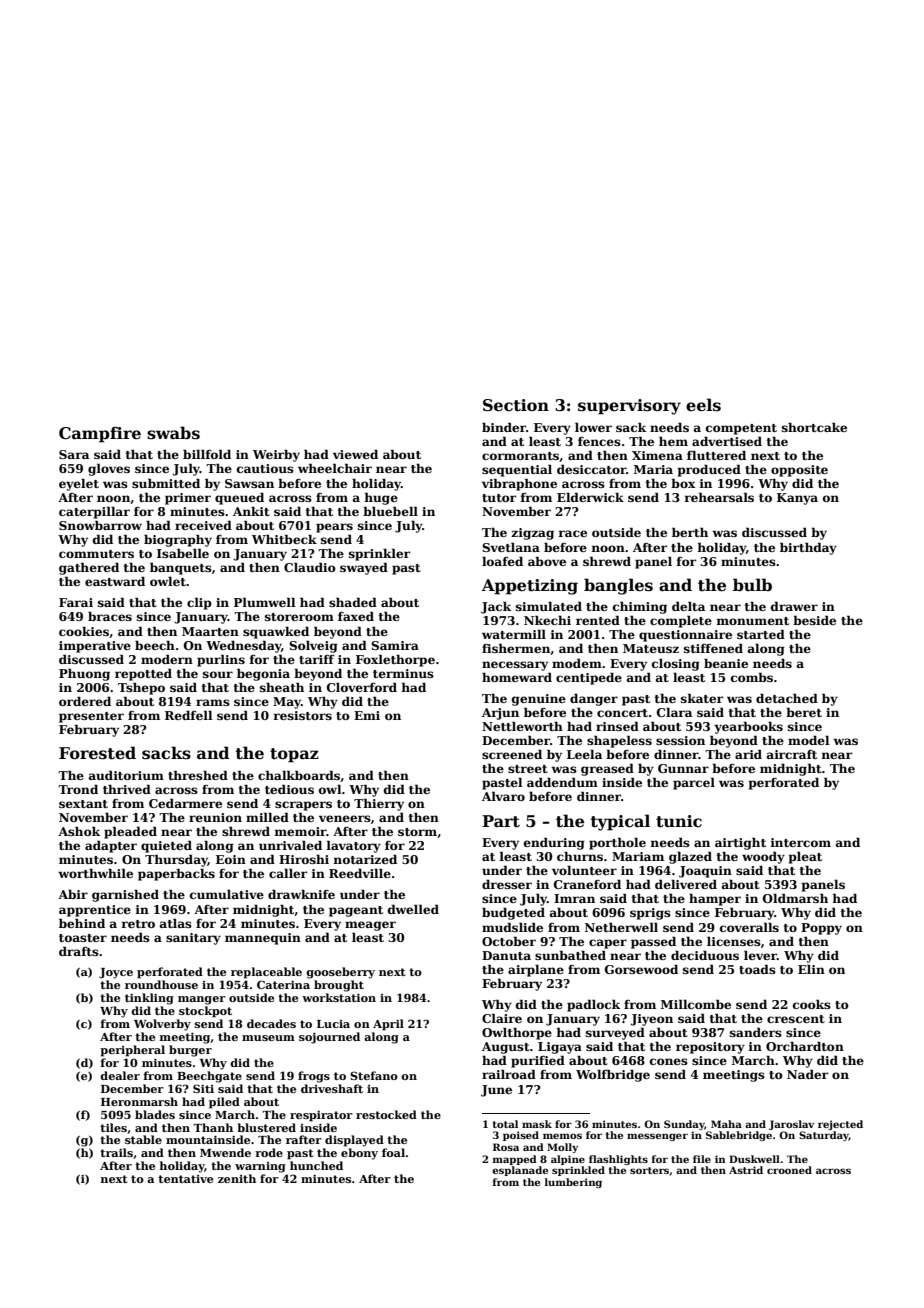 This page has width=924, height=1308. I want to click on tentative, so click(185, 1179).
